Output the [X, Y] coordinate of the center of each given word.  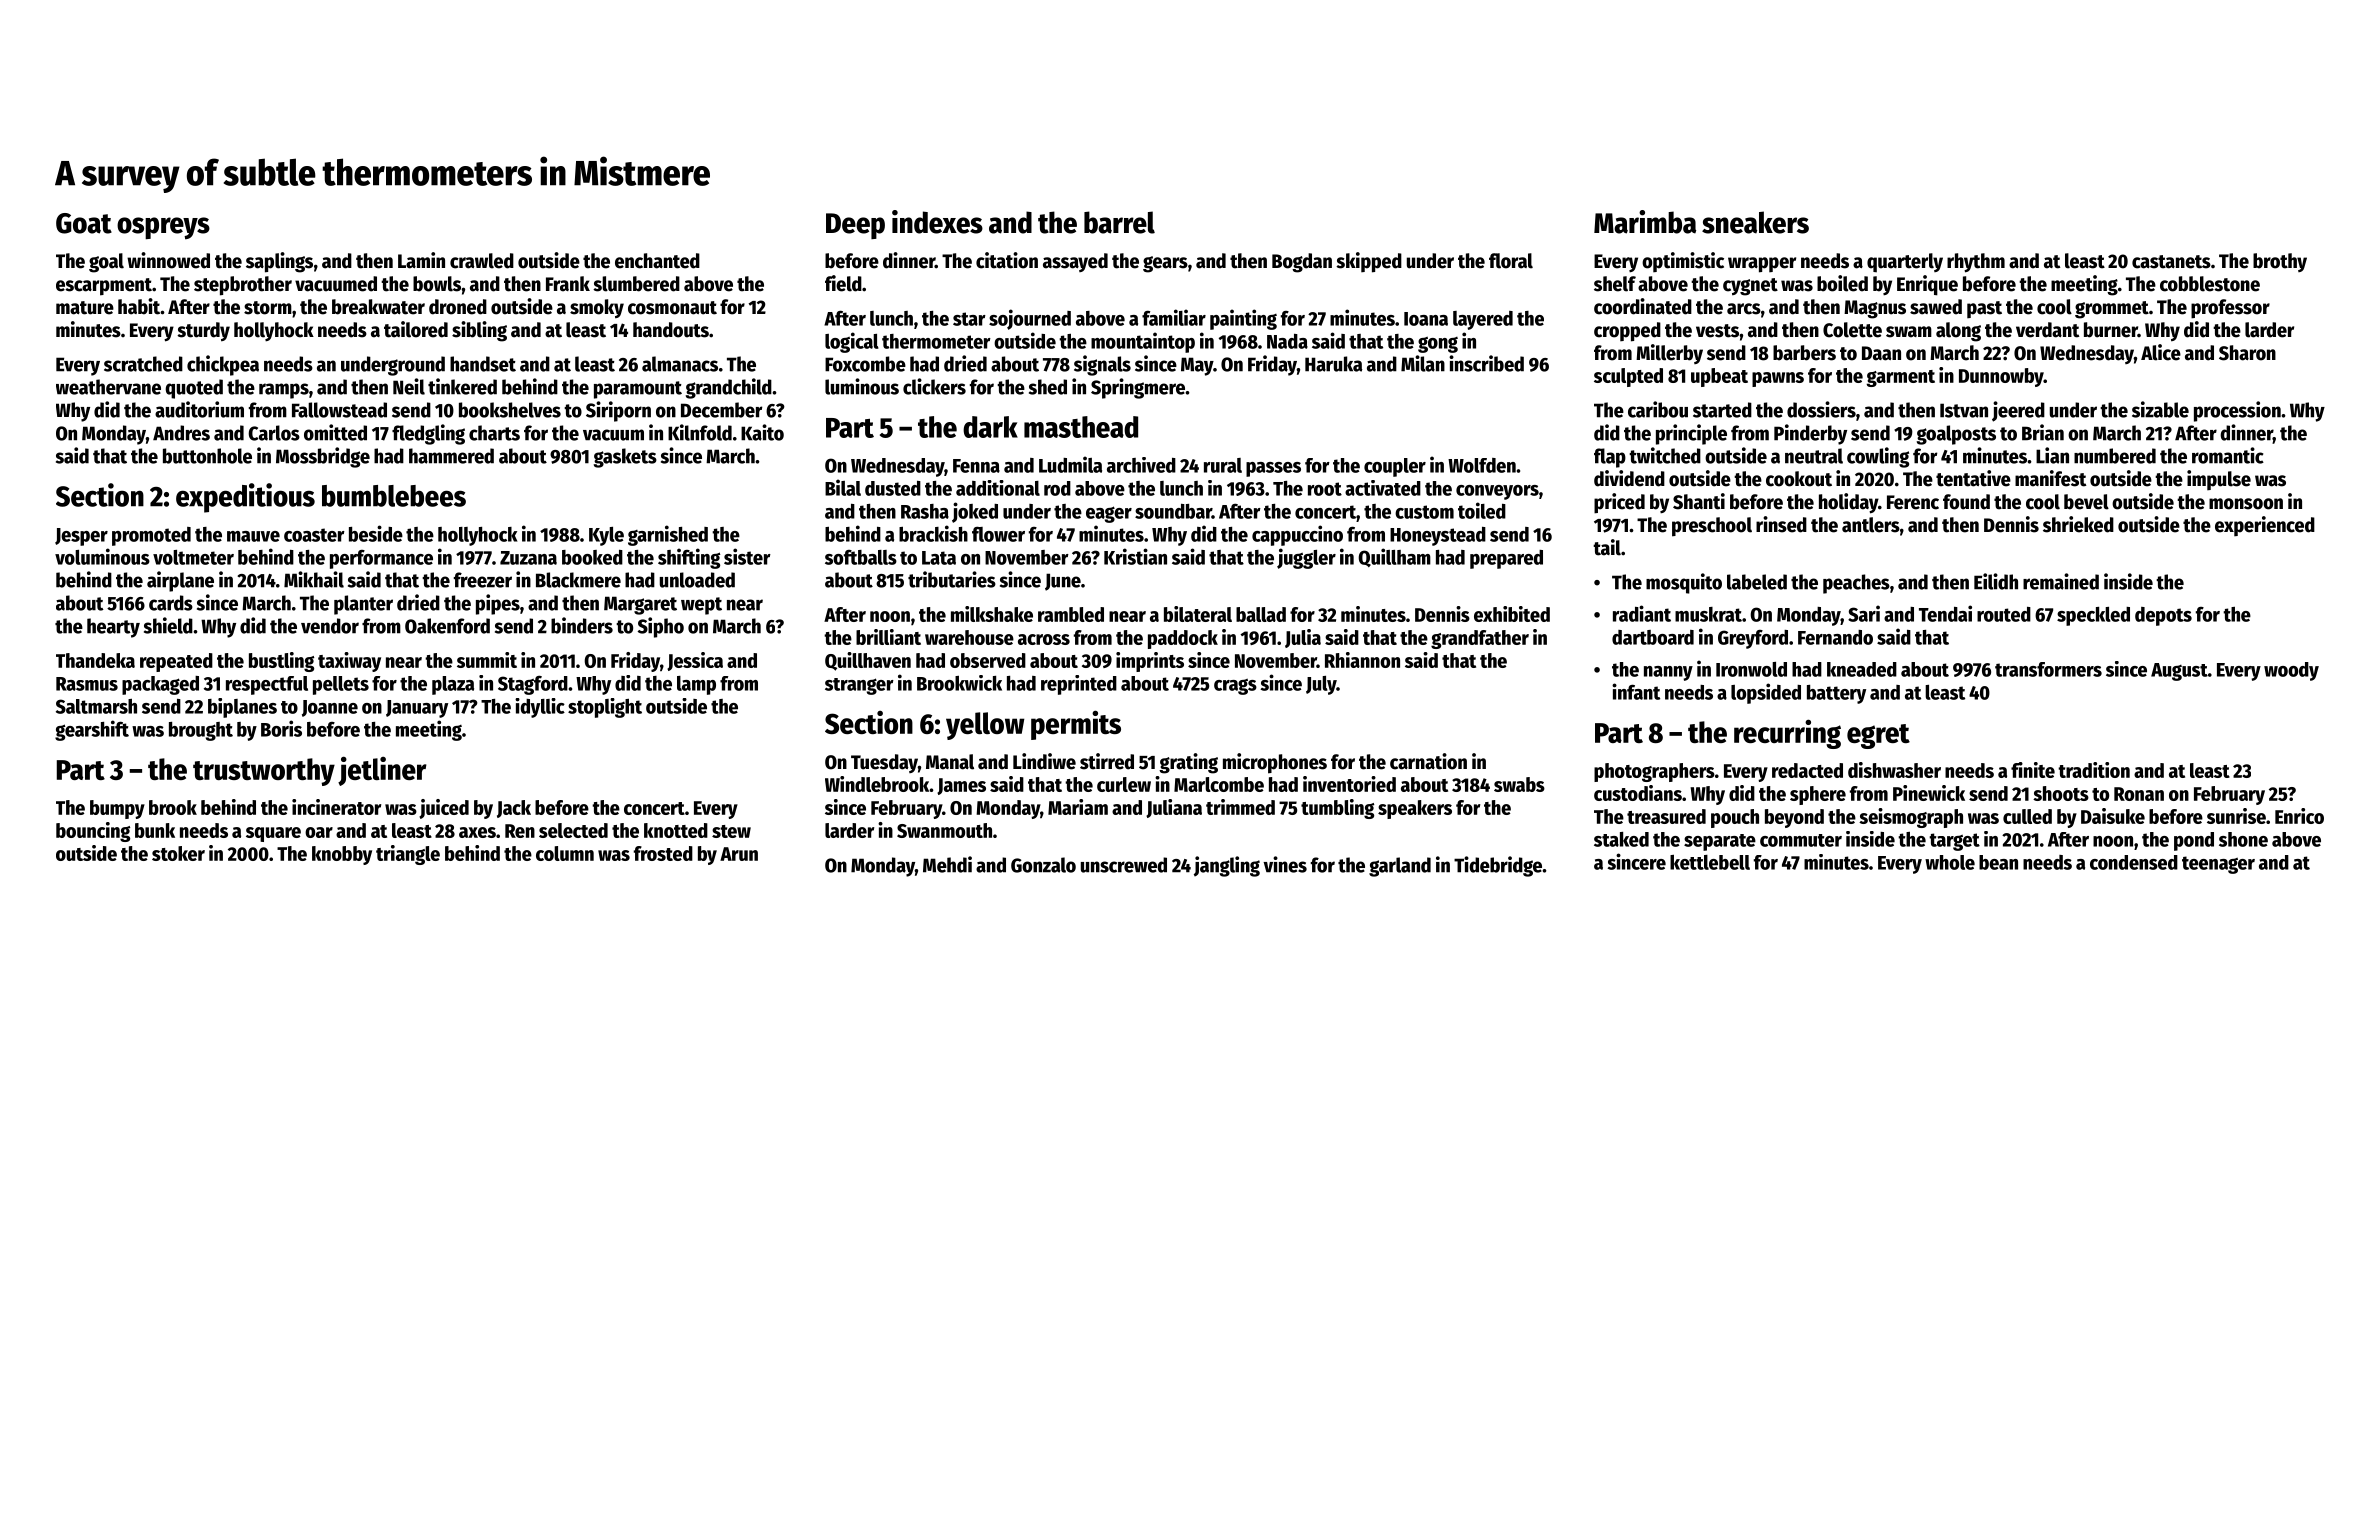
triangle [408, 855]
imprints [1150, 662]
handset [483, 364]
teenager [2218, 865]
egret [1878, 736]
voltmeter [193, 557]
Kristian [1135, 556]
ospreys [163, 228]
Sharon [2247, 353]
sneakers [1755, 222]
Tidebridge [1498, 866]
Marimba [1645, 222]
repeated [176, 662]
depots [2163, 616]
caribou [1658, 409]
